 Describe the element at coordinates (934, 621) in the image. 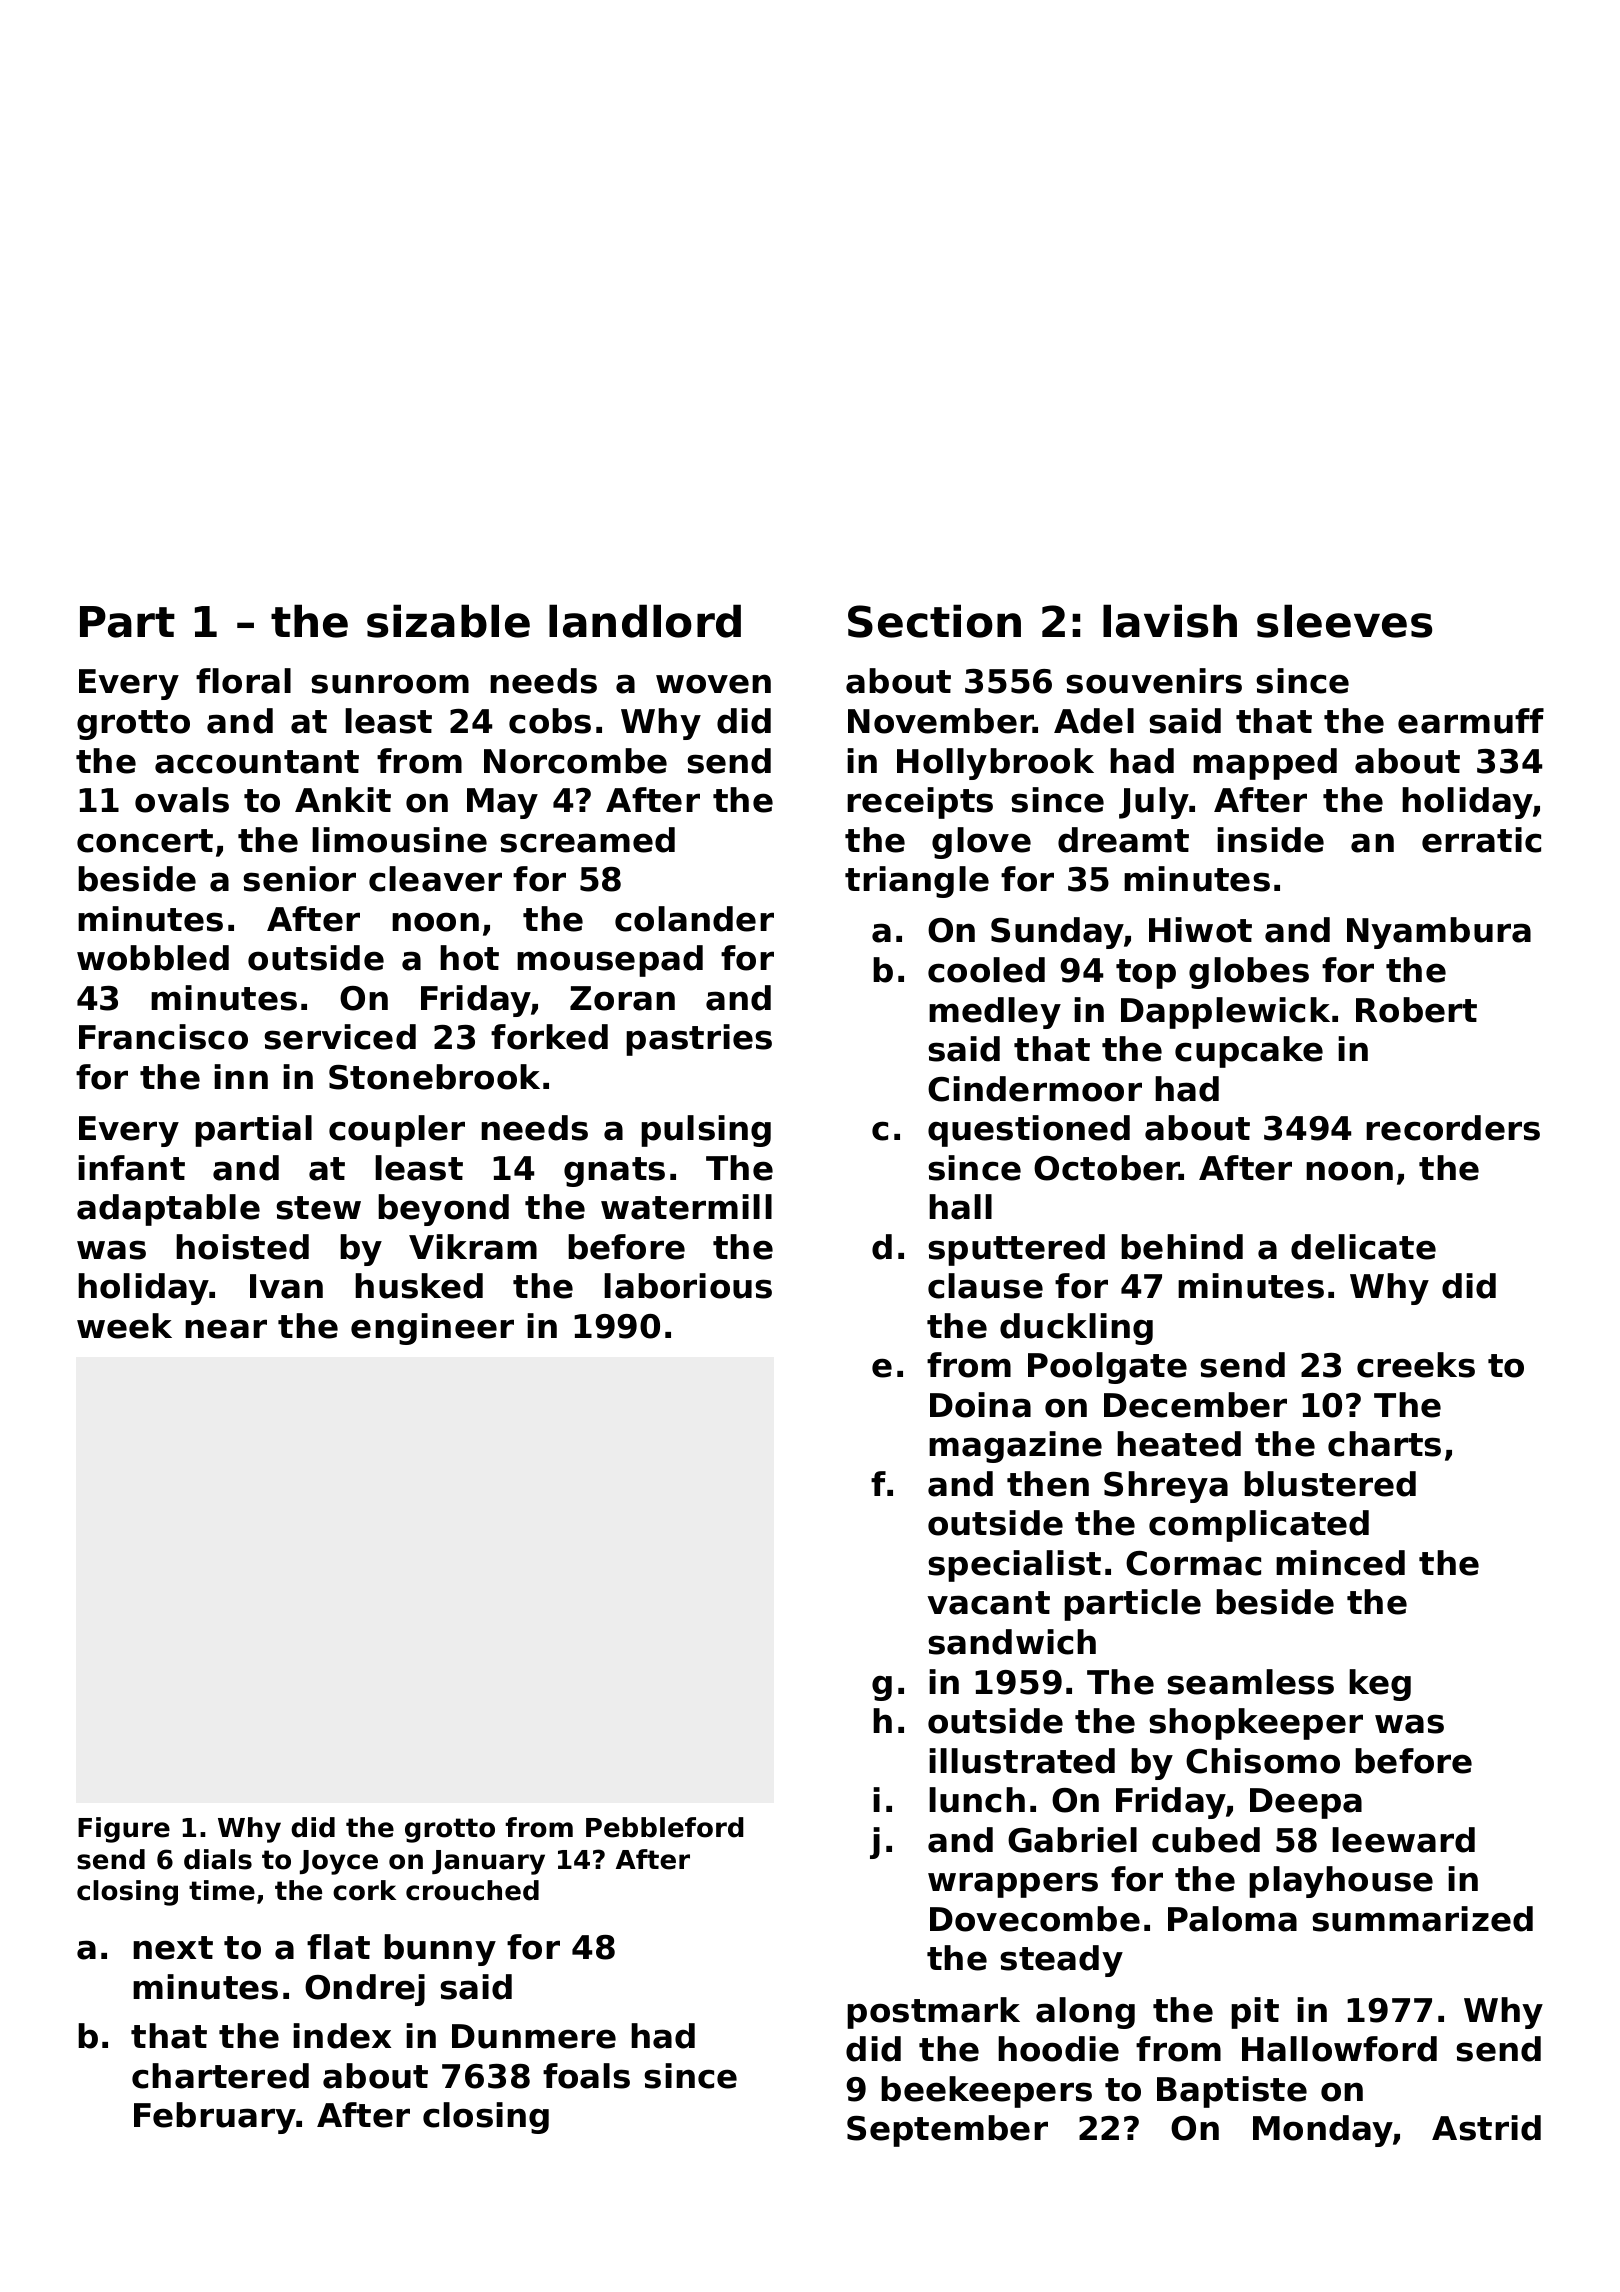

I see `Section` at that location.
